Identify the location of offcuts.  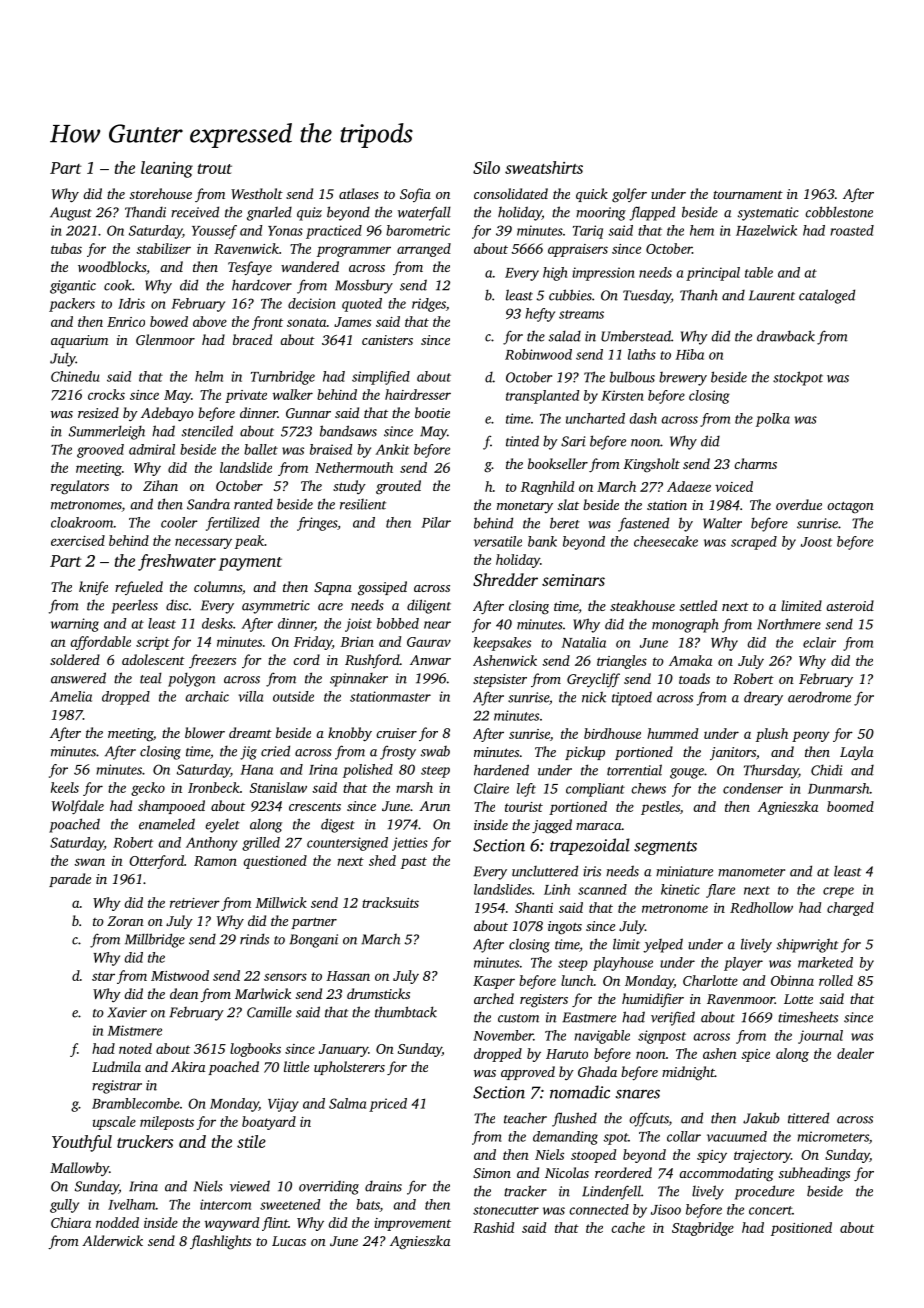
(649, 1119).
